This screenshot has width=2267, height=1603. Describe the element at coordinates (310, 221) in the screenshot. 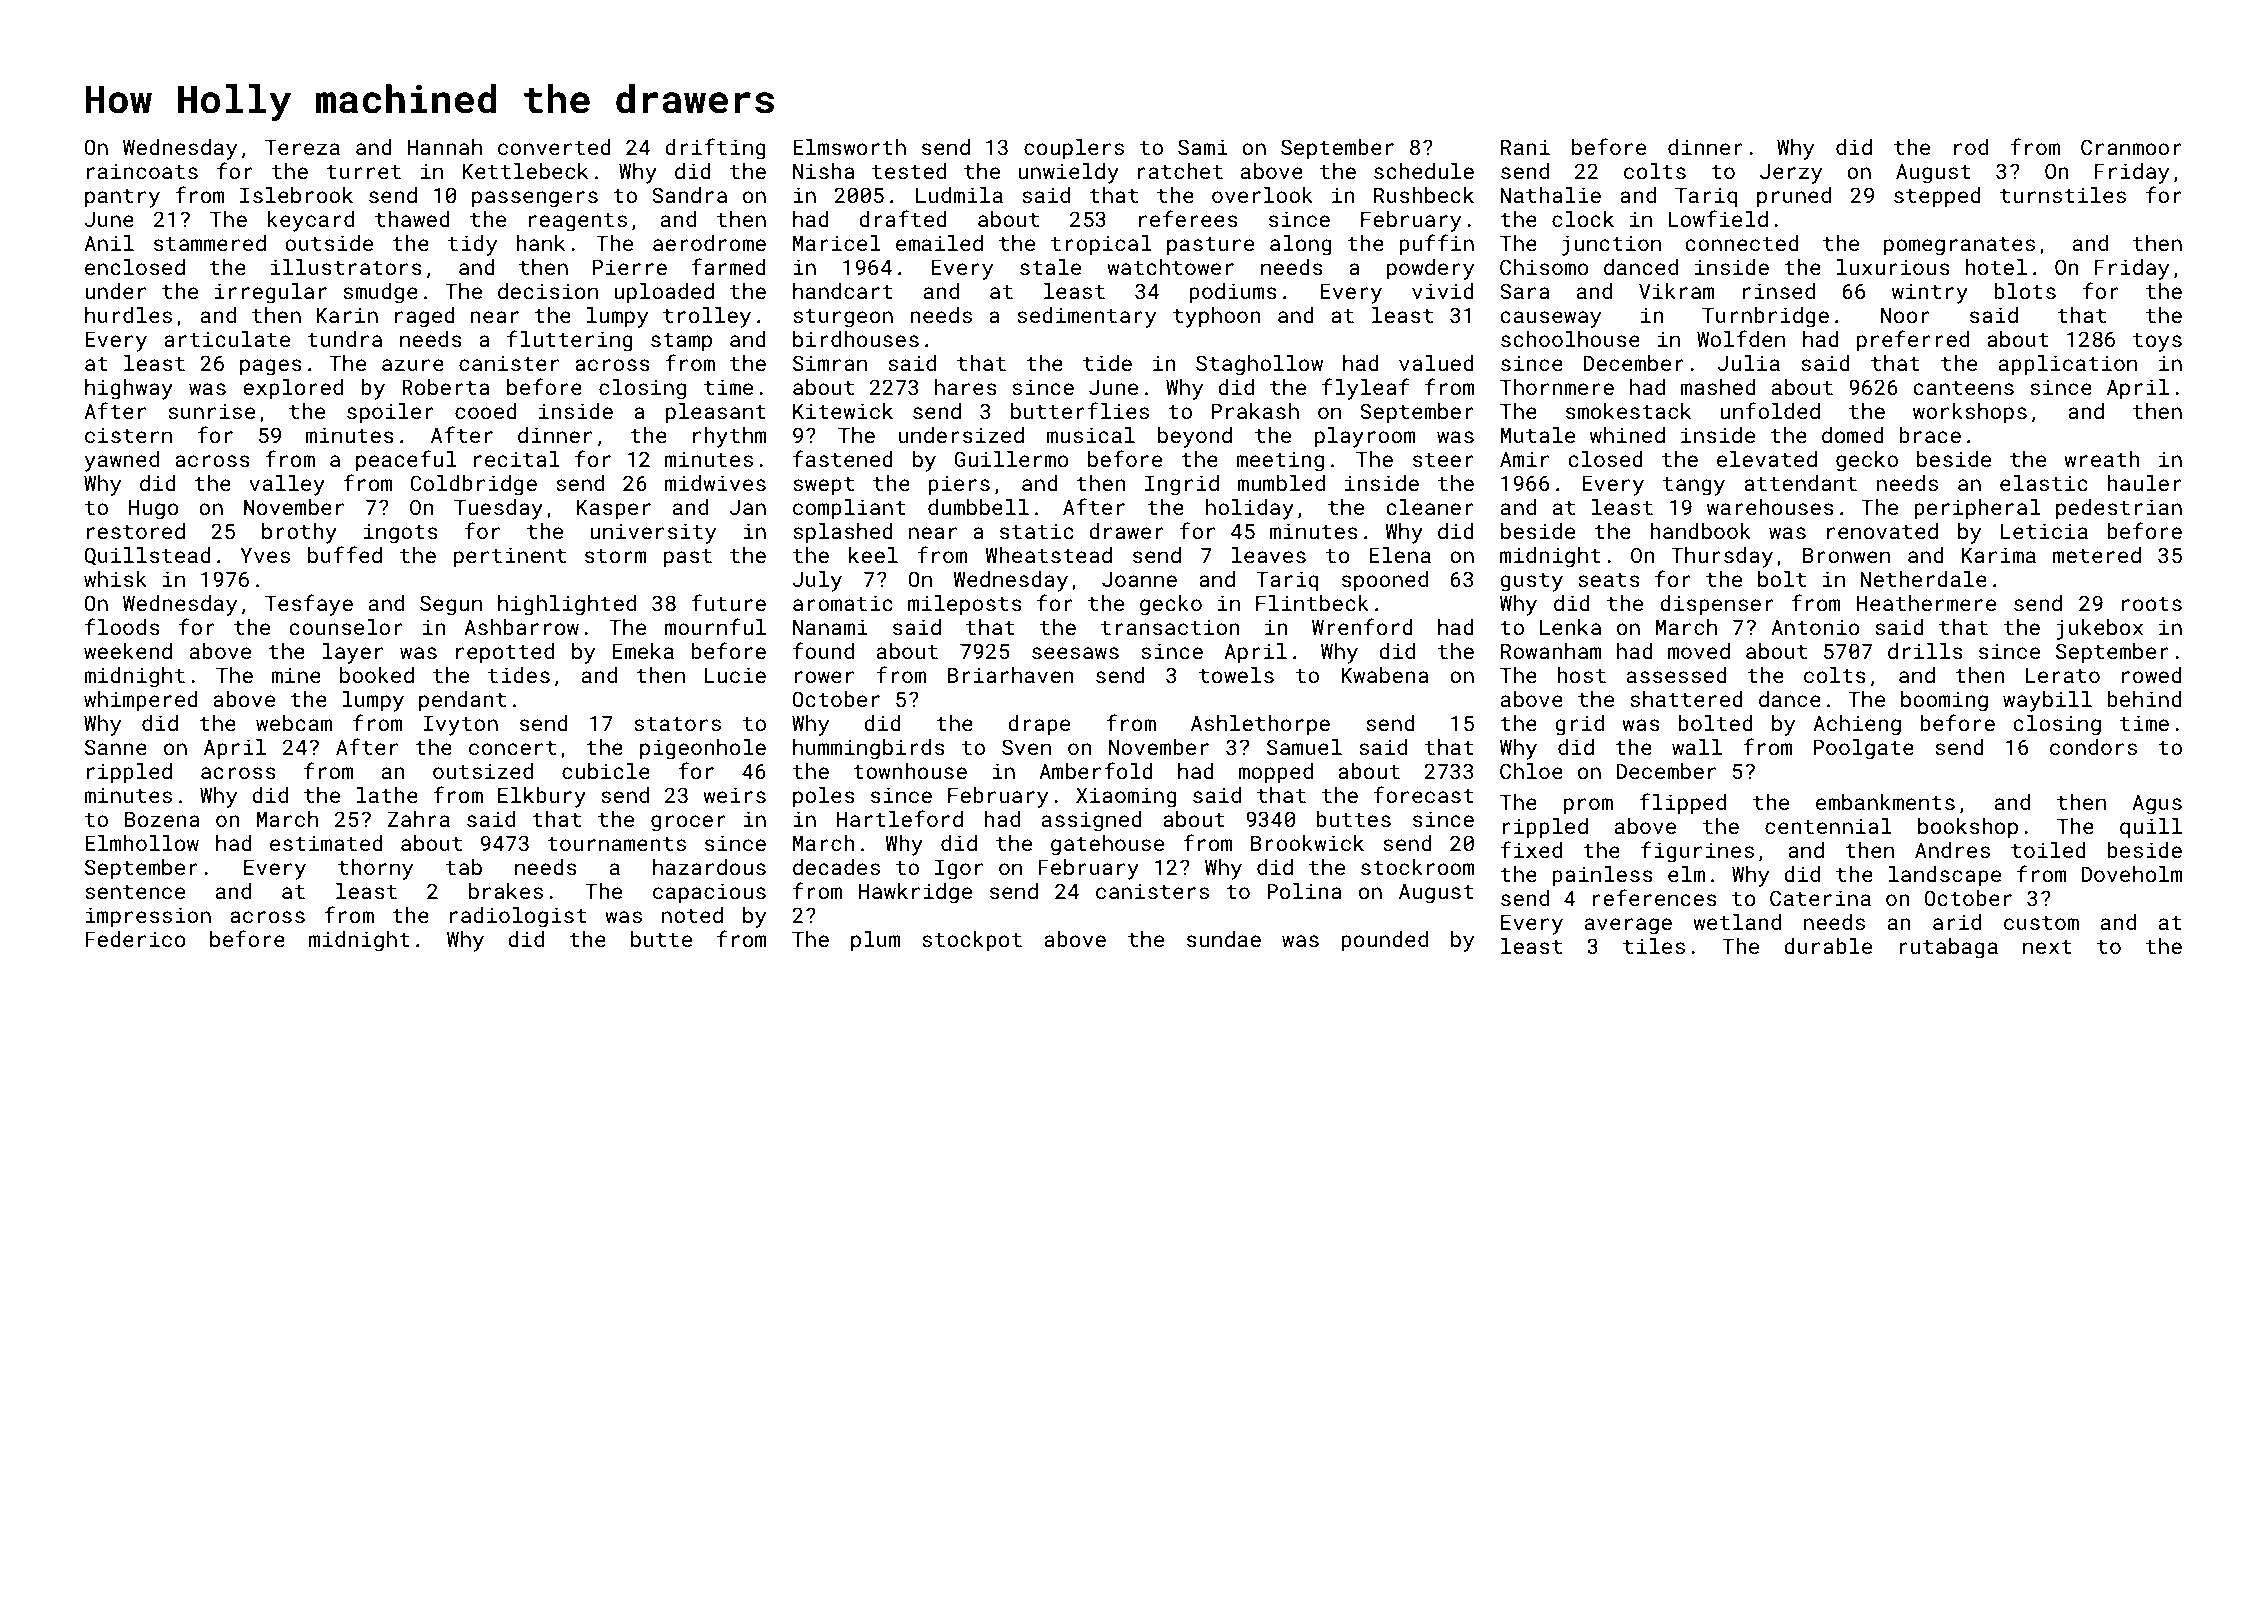

I see `keycard` at that location.
